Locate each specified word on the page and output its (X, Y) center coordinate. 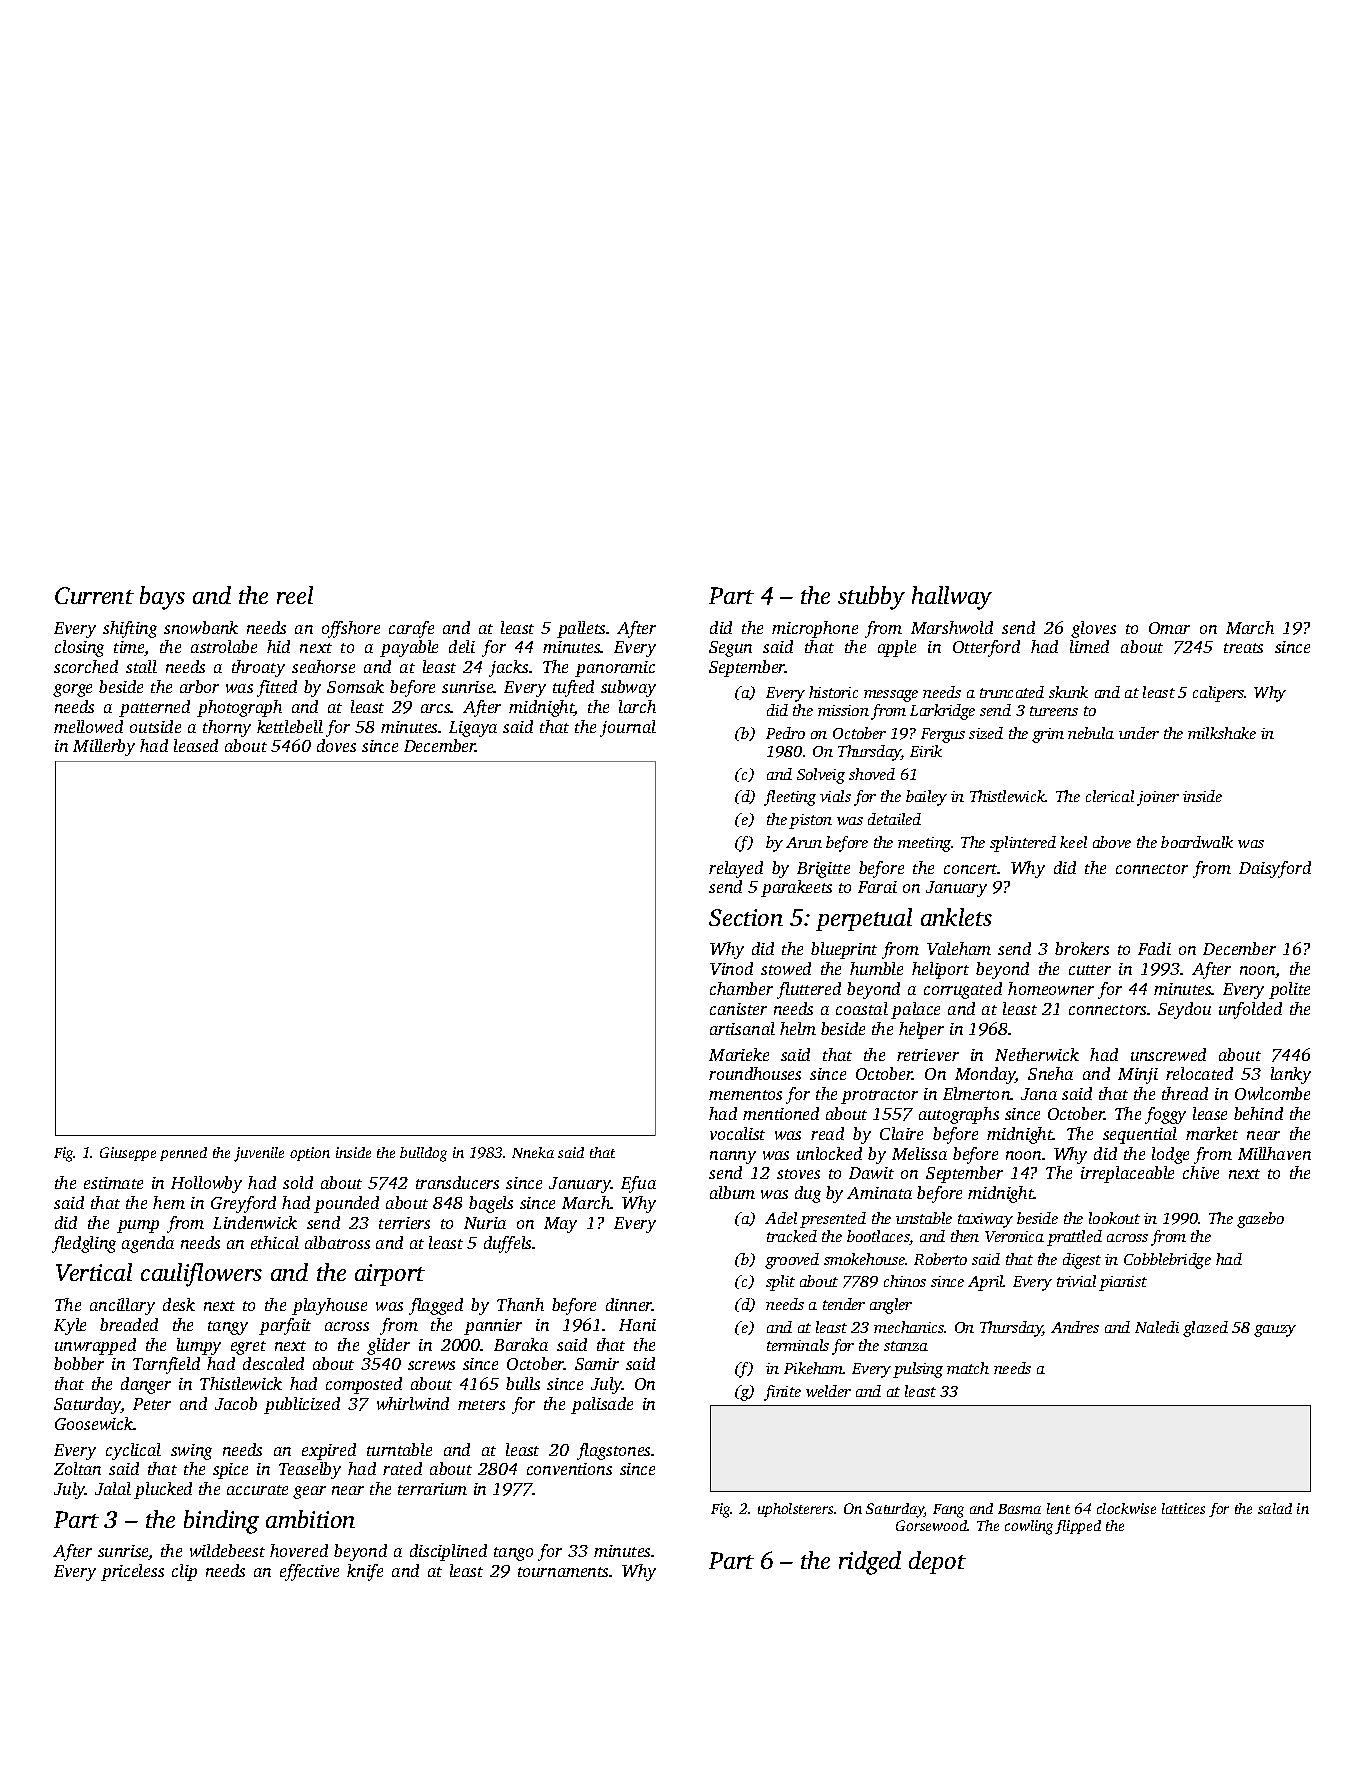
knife (365, 1572)
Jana (1039, 1094)
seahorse (323, 666)
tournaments (563, 1572)
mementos (745, 1095)
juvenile (259, 1154)
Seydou (1184, 1010)
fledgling (84, 1244)
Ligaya (473, 729)
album (732, 1192)
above (1112, 842)
